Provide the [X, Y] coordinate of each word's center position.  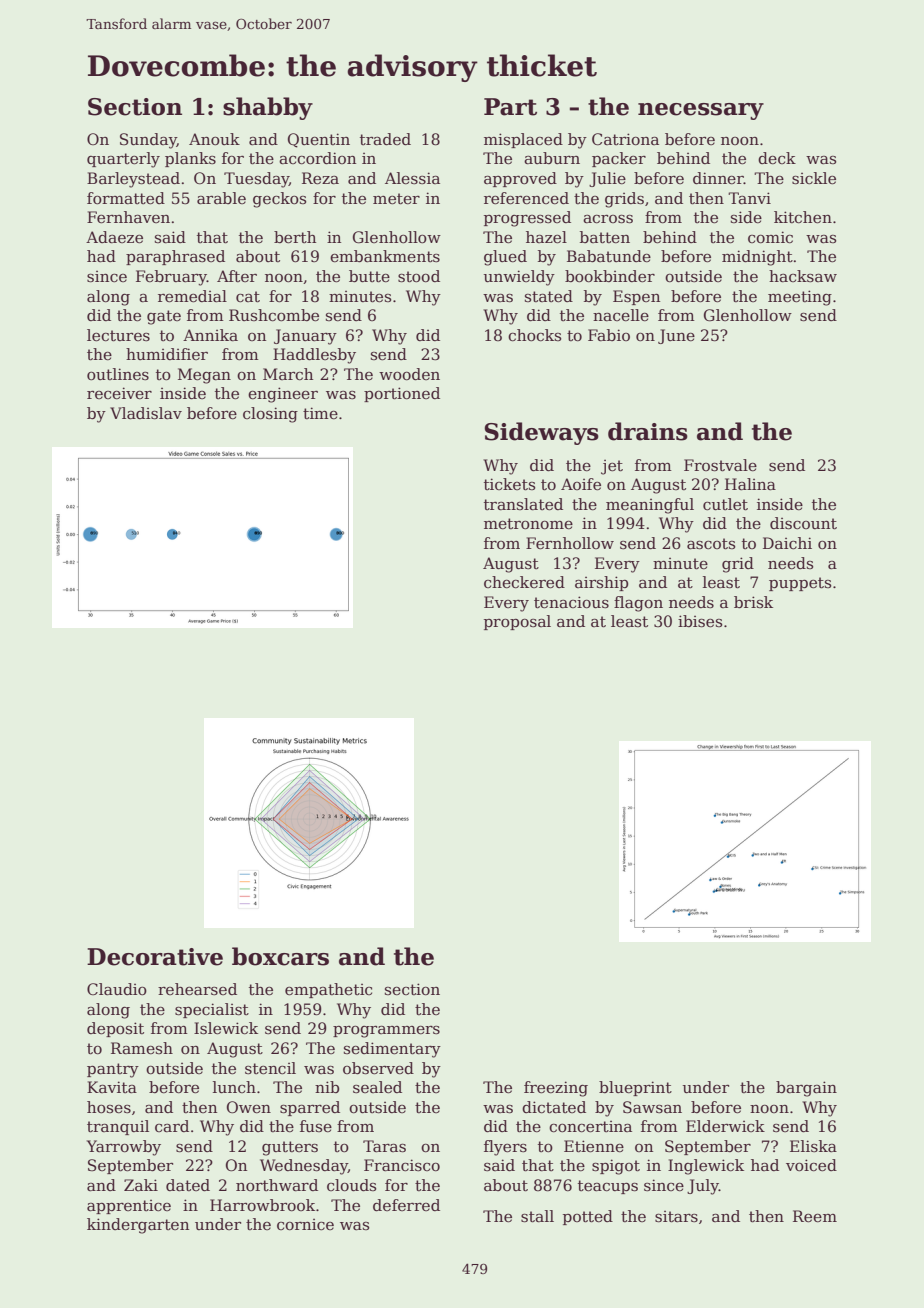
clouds [351, 1185]
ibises [700, 621]
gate [164, 317]
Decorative [155, 957]
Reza [320, 178]
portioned [402, 394]
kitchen [803, 217]
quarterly [123, 160]
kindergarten [138, 1226]
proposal [517, 622]
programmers [386, 1032]
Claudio [117, 989]
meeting [800, 298]
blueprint [635, 1088]
